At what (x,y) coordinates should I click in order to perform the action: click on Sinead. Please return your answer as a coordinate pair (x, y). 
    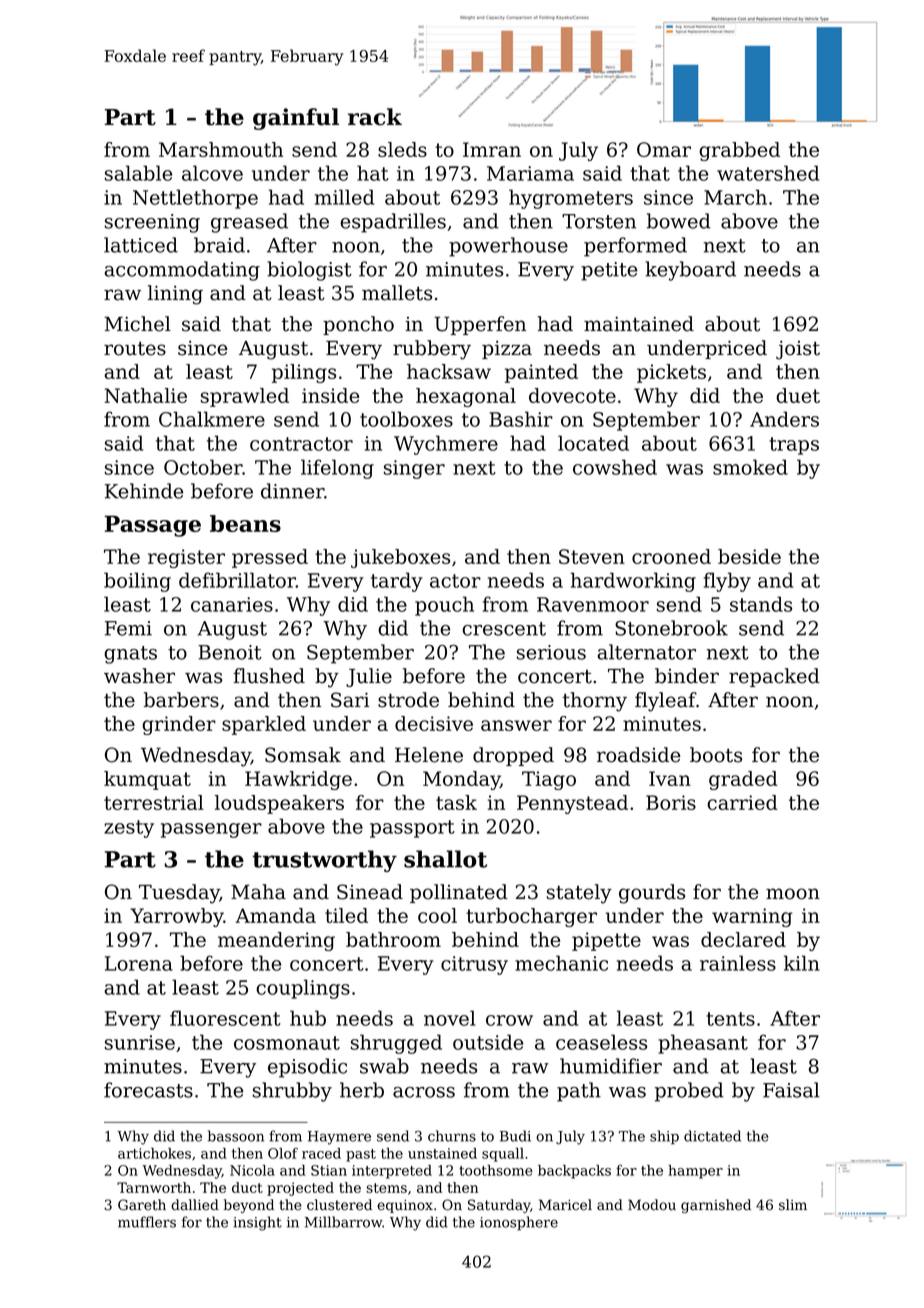
    Looking at the image, I should click on (370, 892).
